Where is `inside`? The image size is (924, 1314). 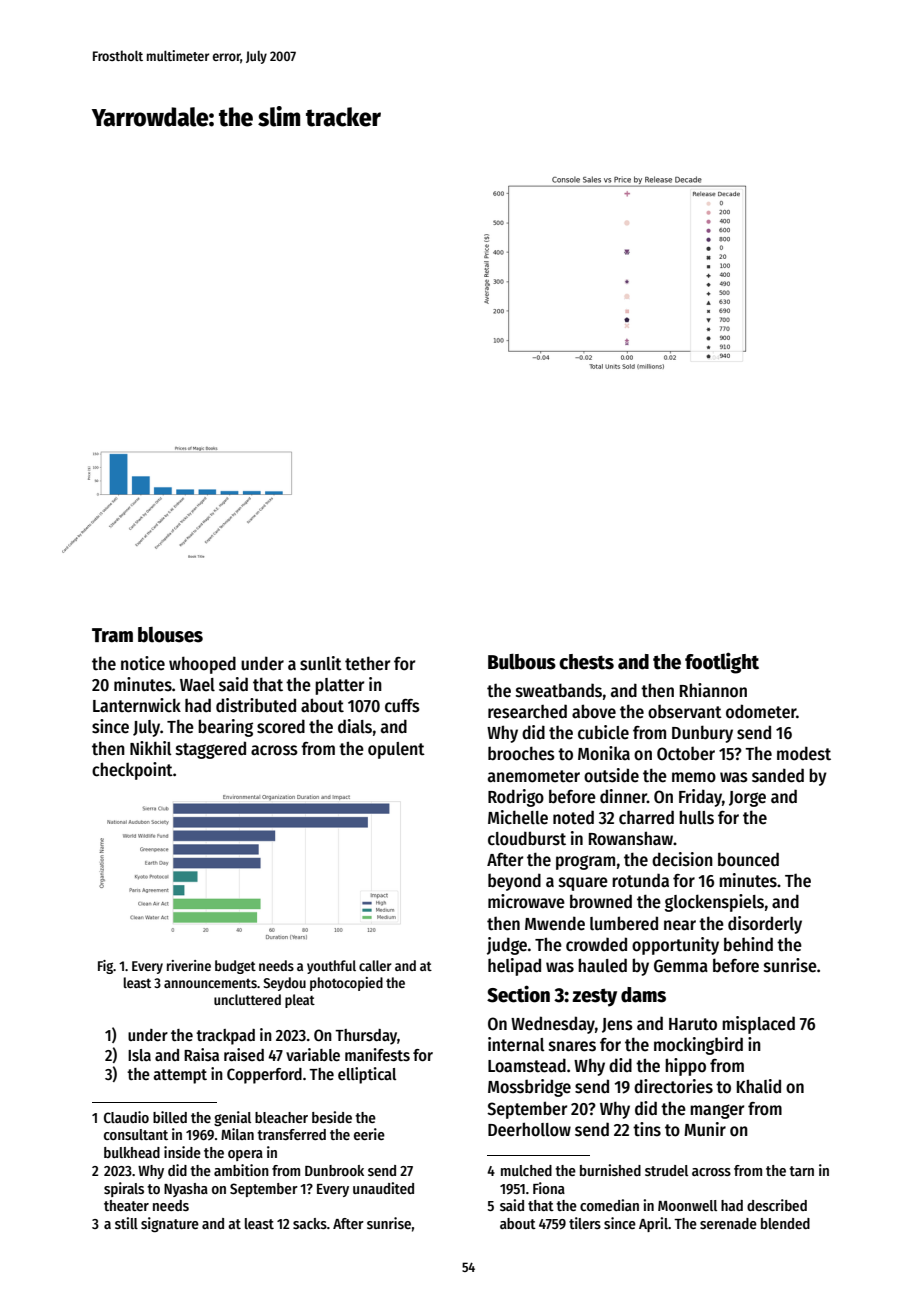 inside is located at coordinates (182, 1152).
